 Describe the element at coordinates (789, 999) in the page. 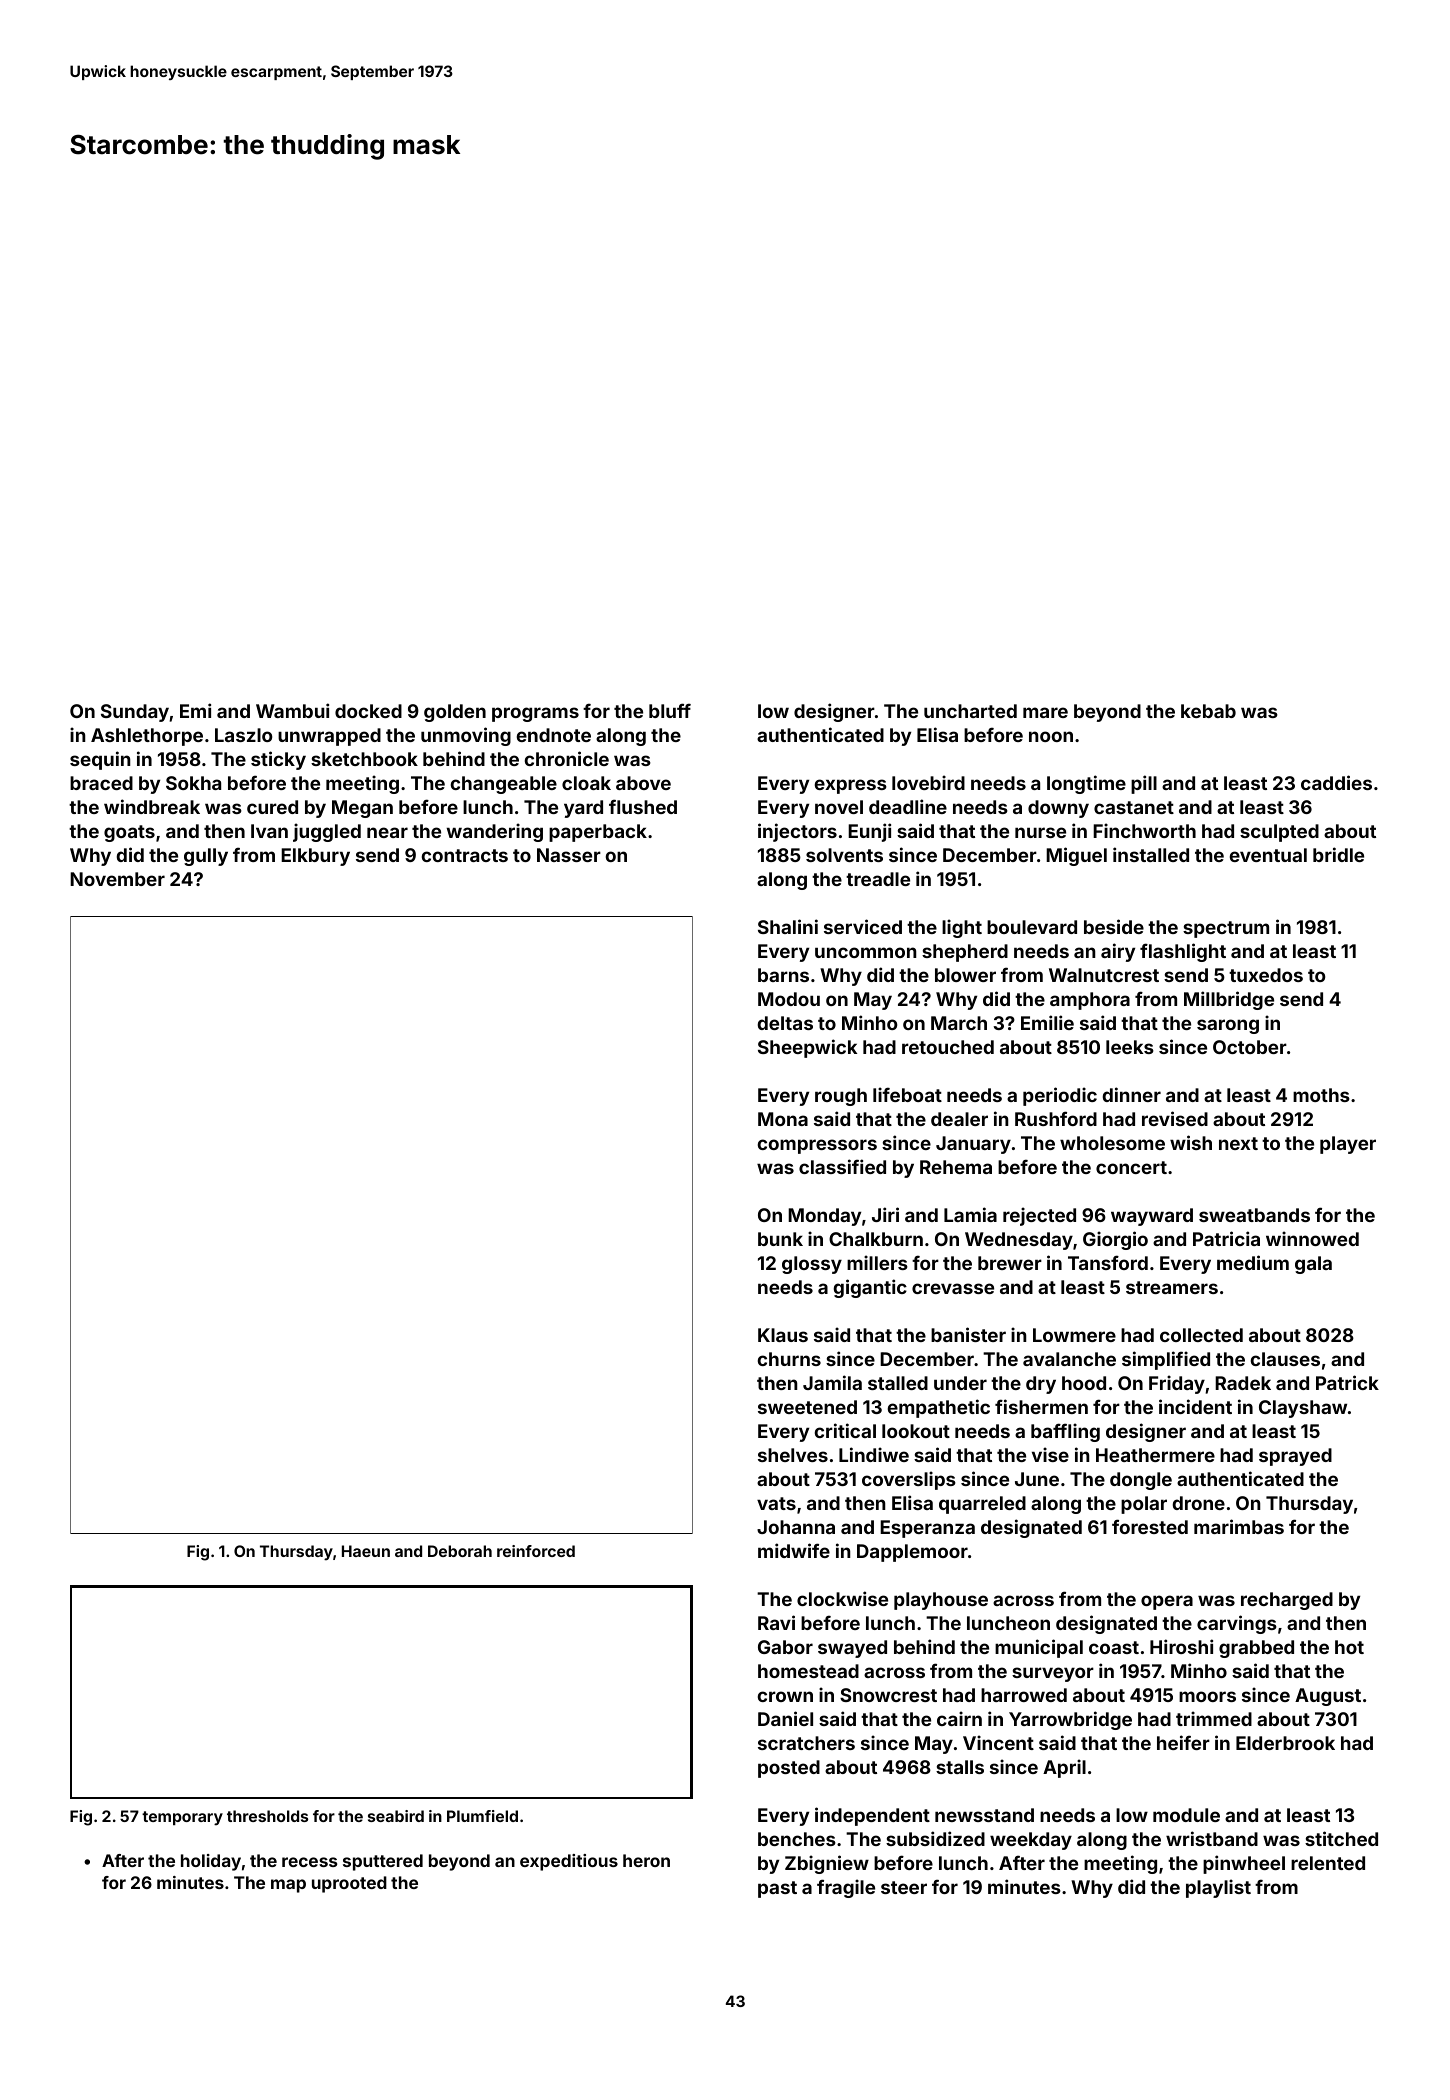

I see `Modou` at that location.
